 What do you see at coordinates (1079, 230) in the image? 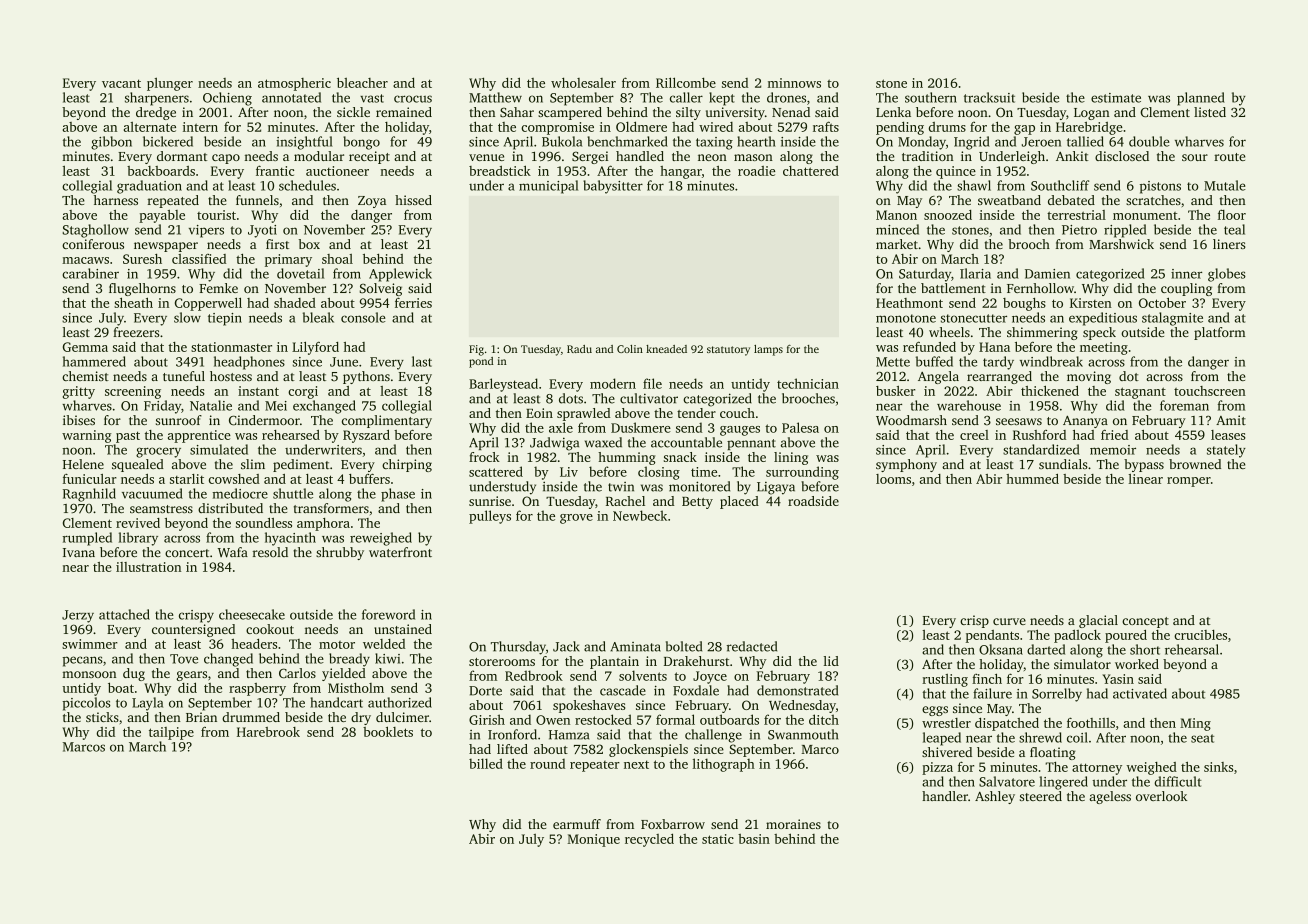
I see `Pietro` at bounding box center [1079, 230].
